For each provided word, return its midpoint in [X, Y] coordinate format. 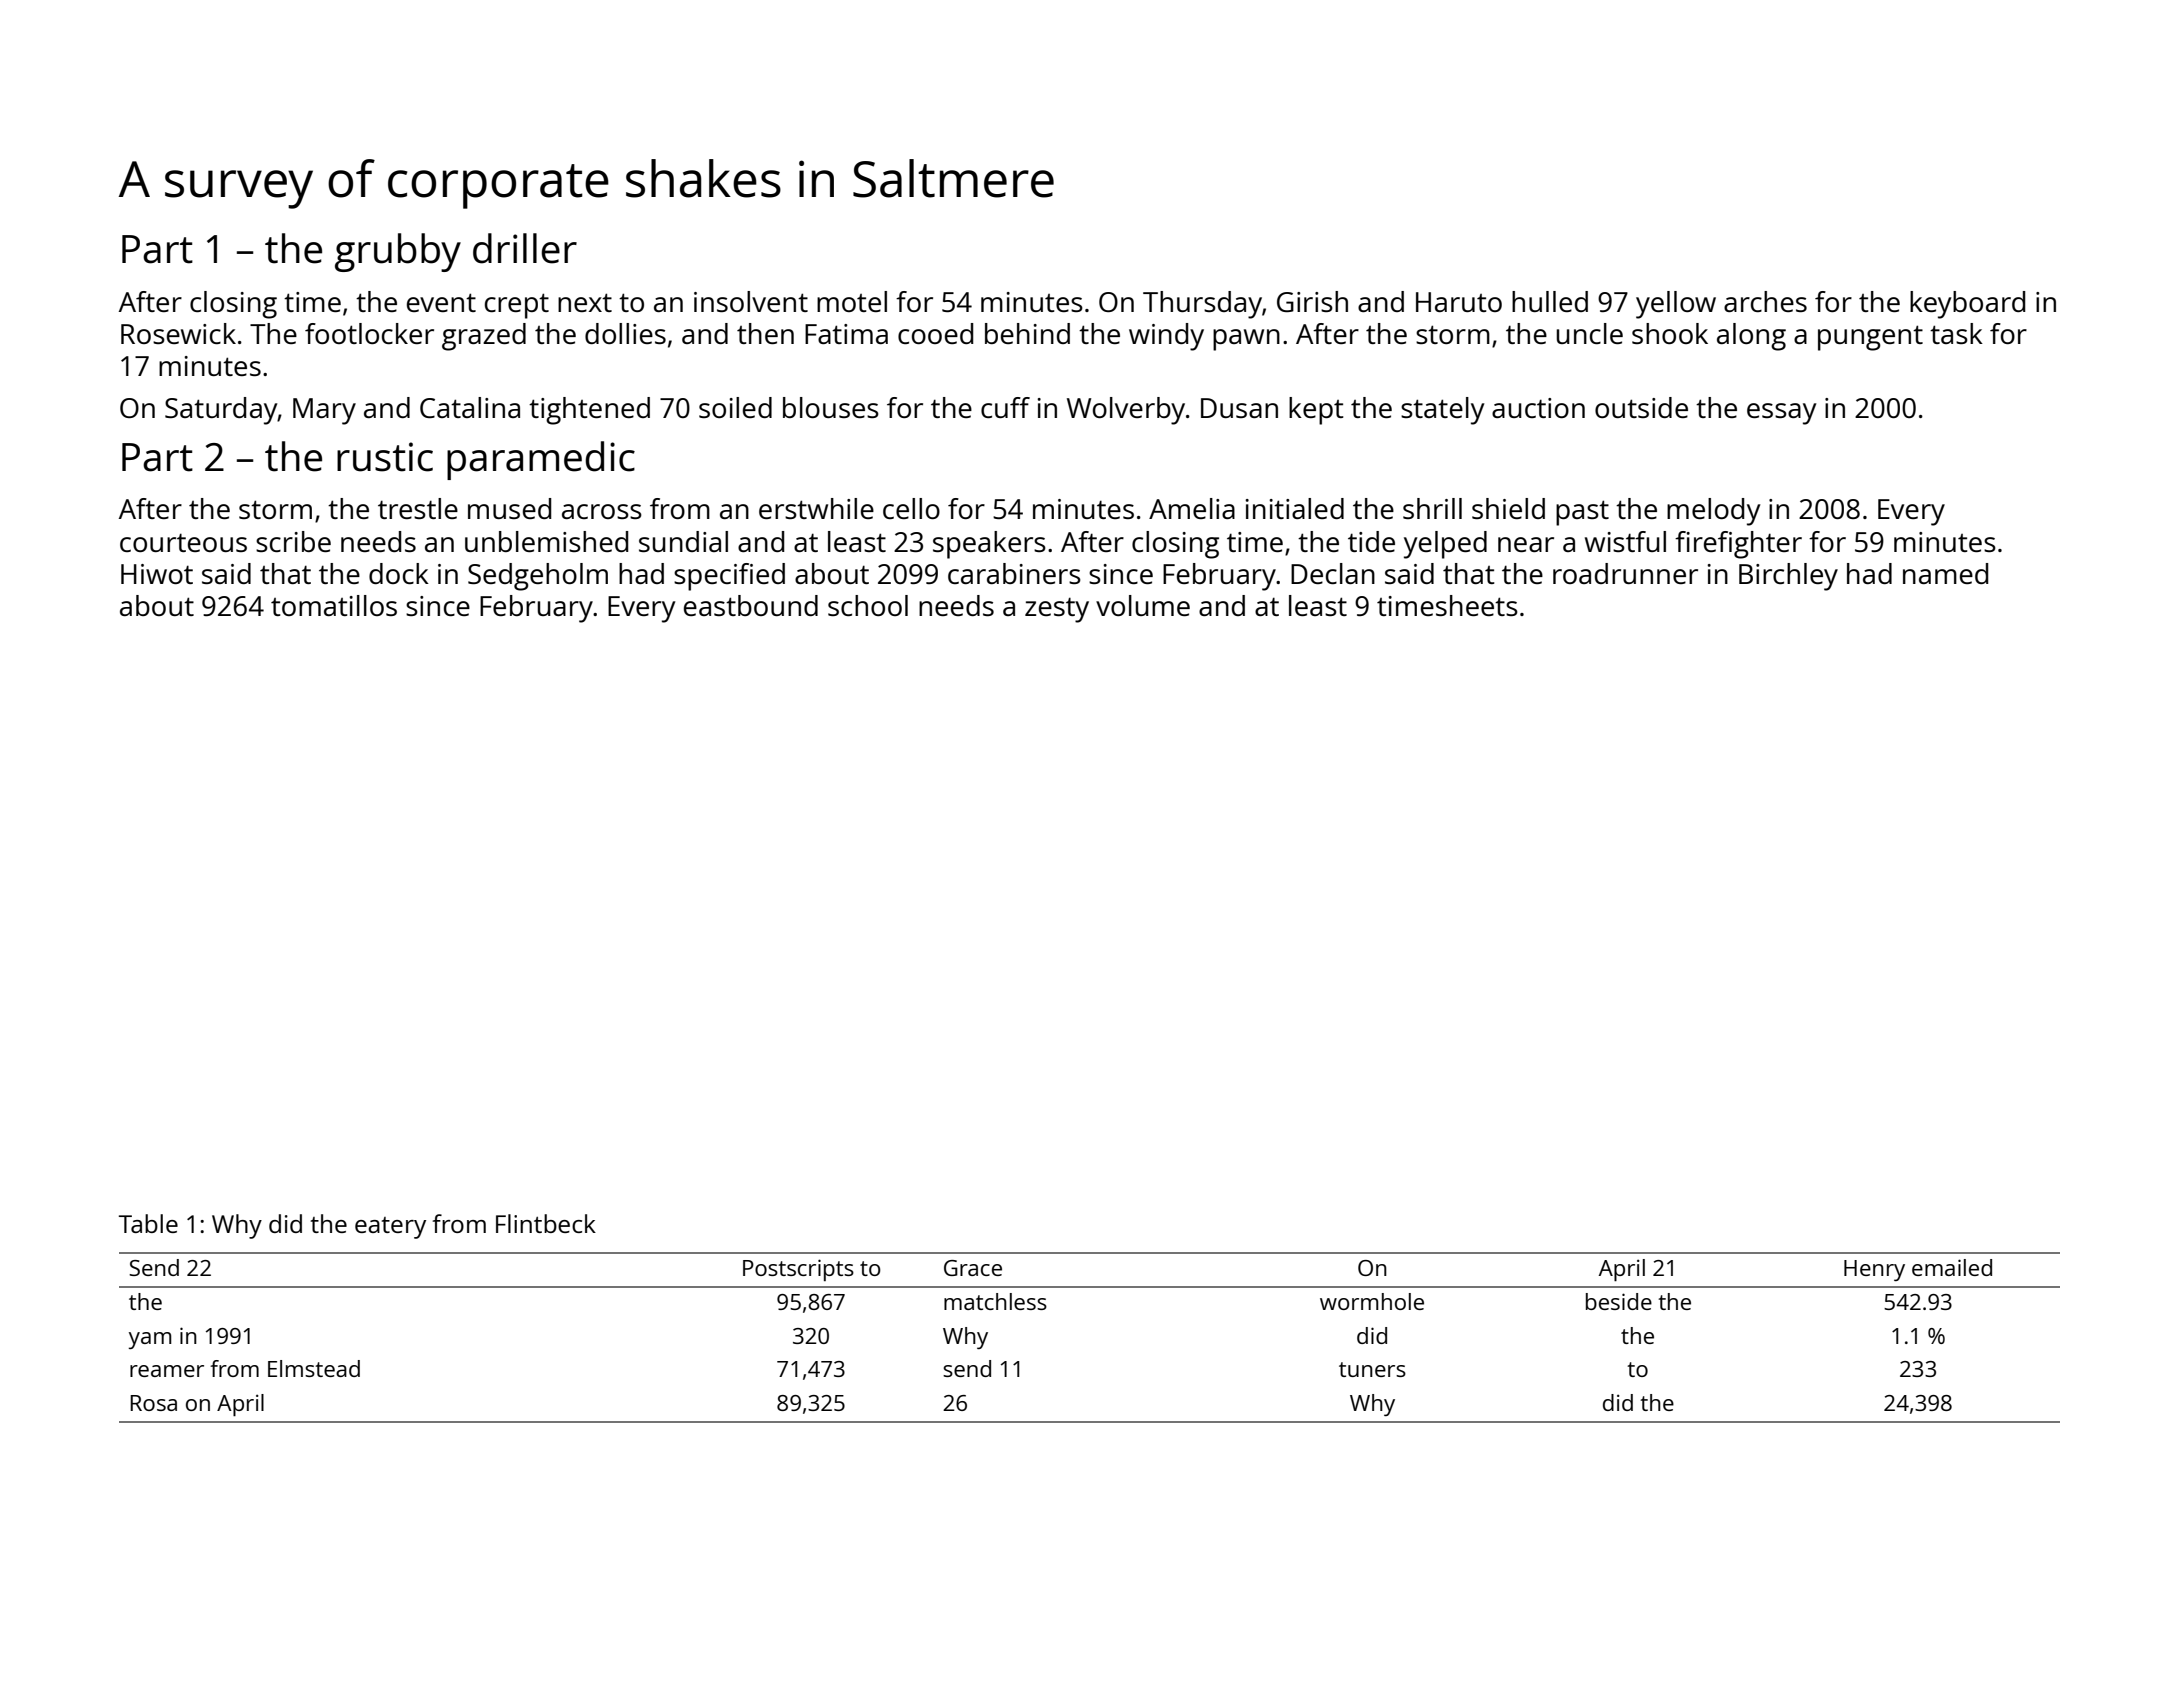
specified [729, 577]
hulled [1550, 301]
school [868, 605]
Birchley [1788, 577]
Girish [1312, 301]
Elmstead [314, 1368]
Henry [1874, 1270]
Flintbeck [546, 1223]
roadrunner [1625, 573]
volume [1143, 605]
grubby [398, 252]
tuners [1372, 1369]
